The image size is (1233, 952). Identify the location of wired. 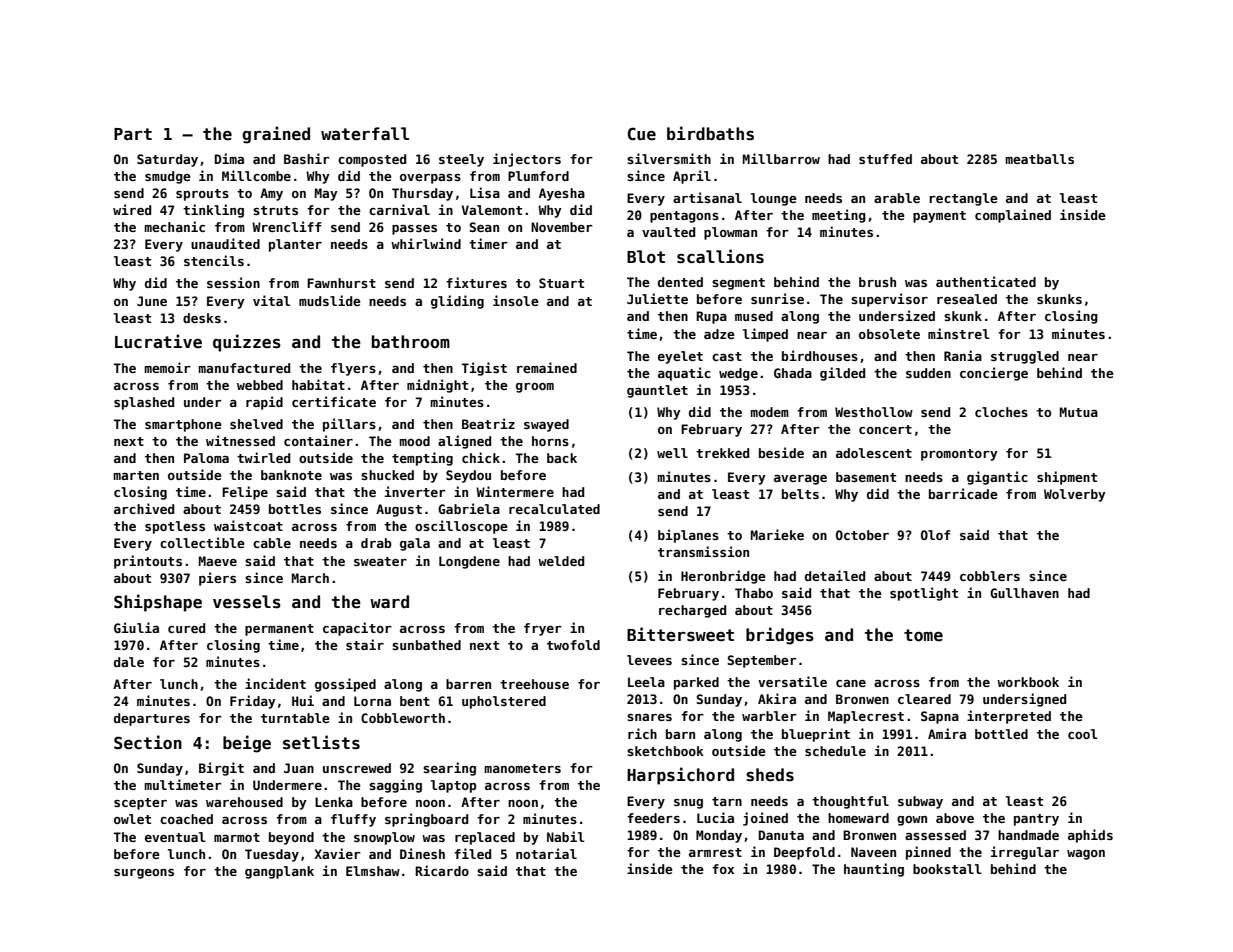
(132, 209).
